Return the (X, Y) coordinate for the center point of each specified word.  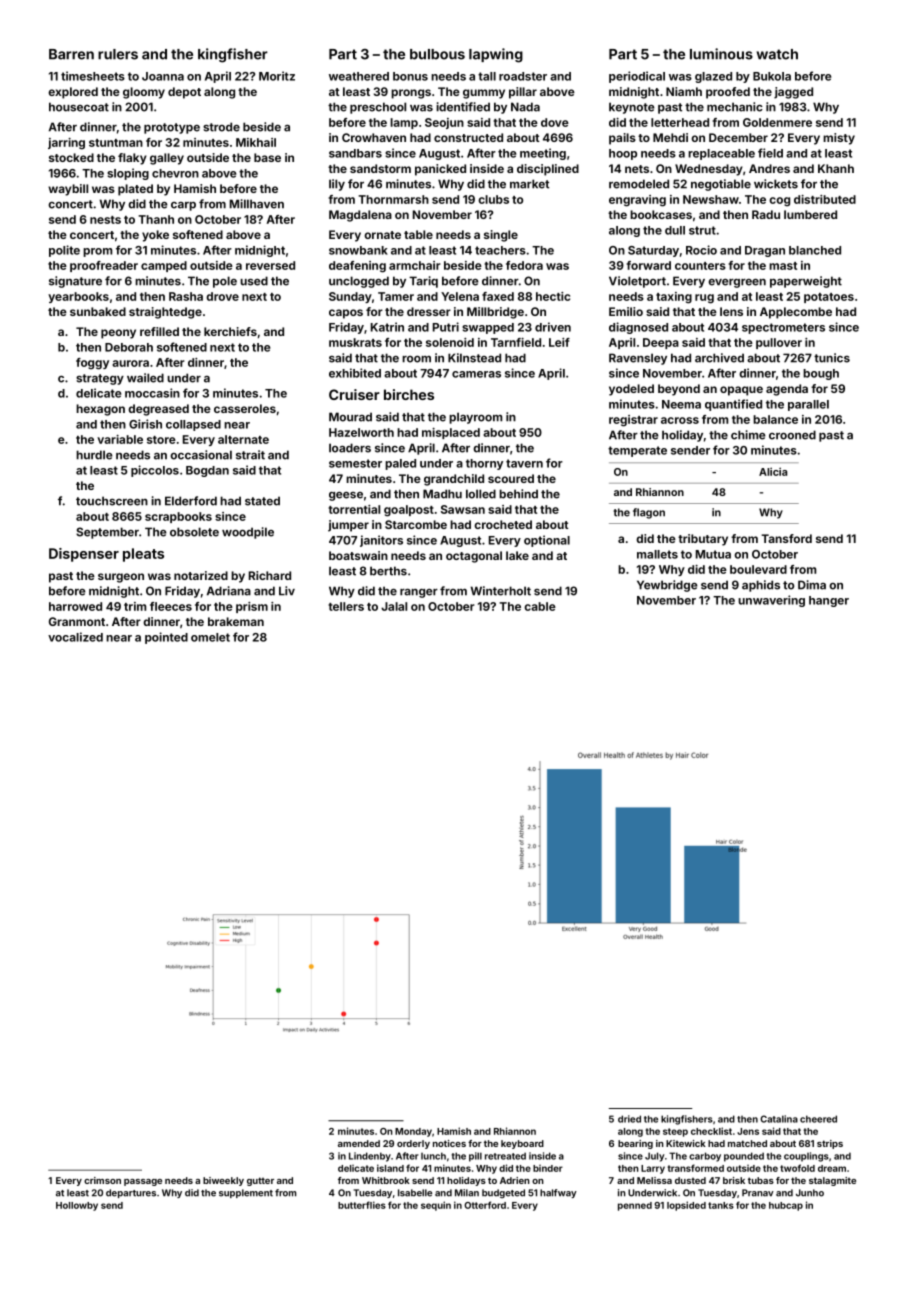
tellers (346, 606)
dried (629, 1119)
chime (748, 435)
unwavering (771, 601)
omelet (210, 637)
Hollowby (77, 1206)
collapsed (193, 425)
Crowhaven (374, 137)
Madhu (442, 494)
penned (635, 1206)
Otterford (485, 1205)
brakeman (236, 621)
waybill (68, 190)
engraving (637, 201)
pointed (166, 638)
